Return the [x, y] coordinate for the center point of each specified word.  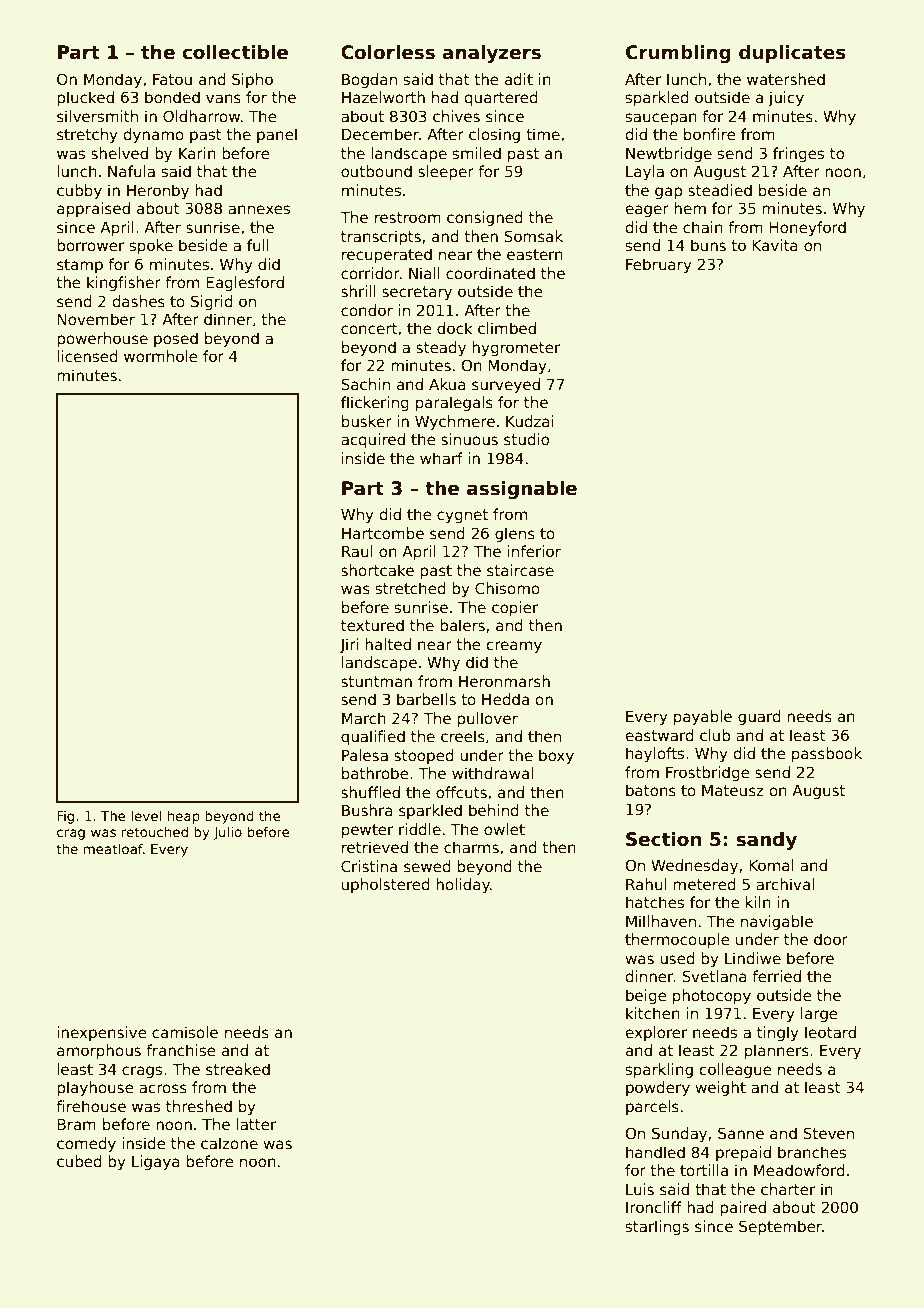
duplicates [792, 54]
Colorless [388, 52]
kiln [758, 902]
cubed [79, 1161]
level [146, 815]
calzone [229, 1143]
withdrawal [492, 773]
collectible [235, 52]
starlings [657, 1227]
